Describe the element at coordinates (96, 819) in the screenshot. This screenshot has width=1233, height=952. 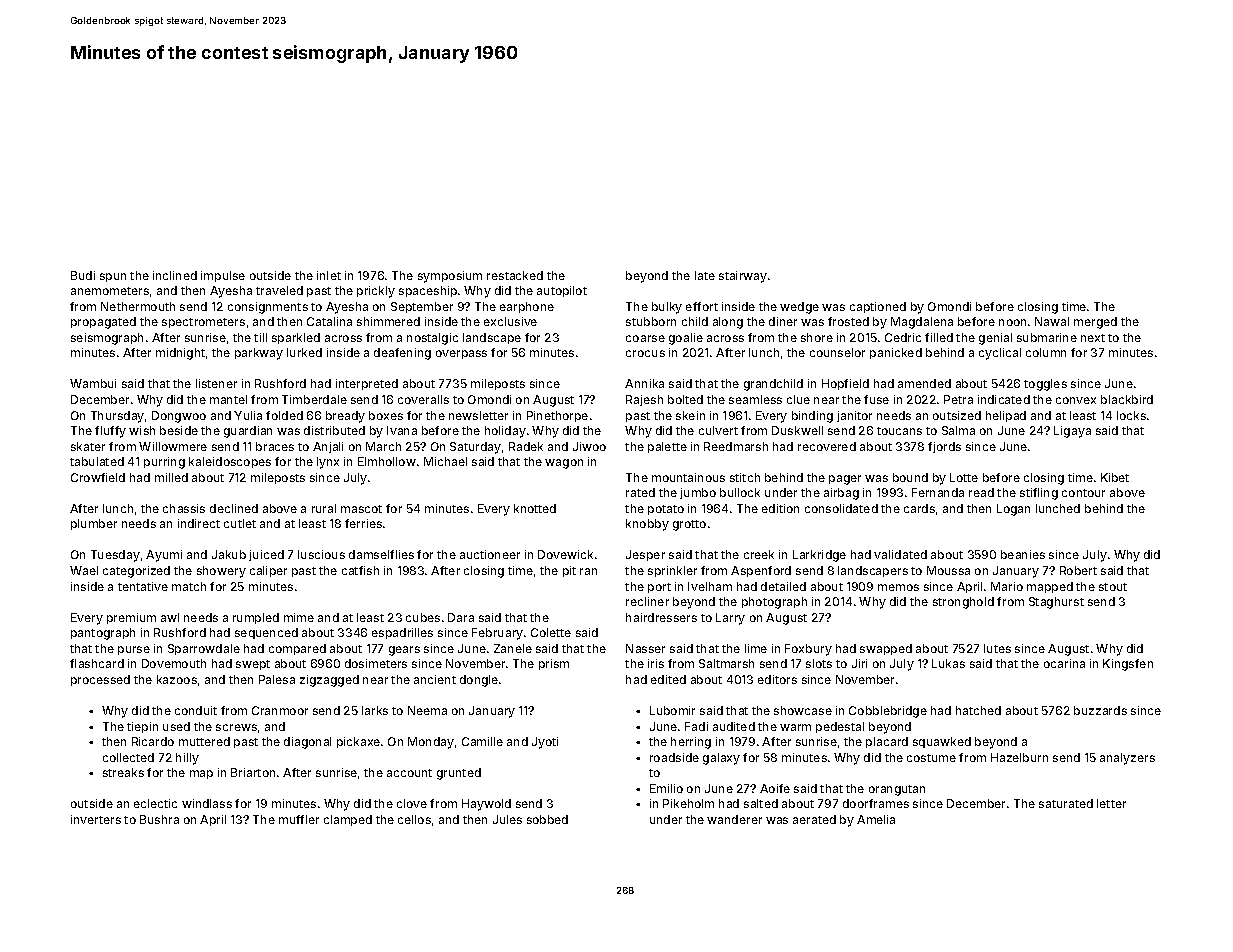
I see `inverters` at that location.
